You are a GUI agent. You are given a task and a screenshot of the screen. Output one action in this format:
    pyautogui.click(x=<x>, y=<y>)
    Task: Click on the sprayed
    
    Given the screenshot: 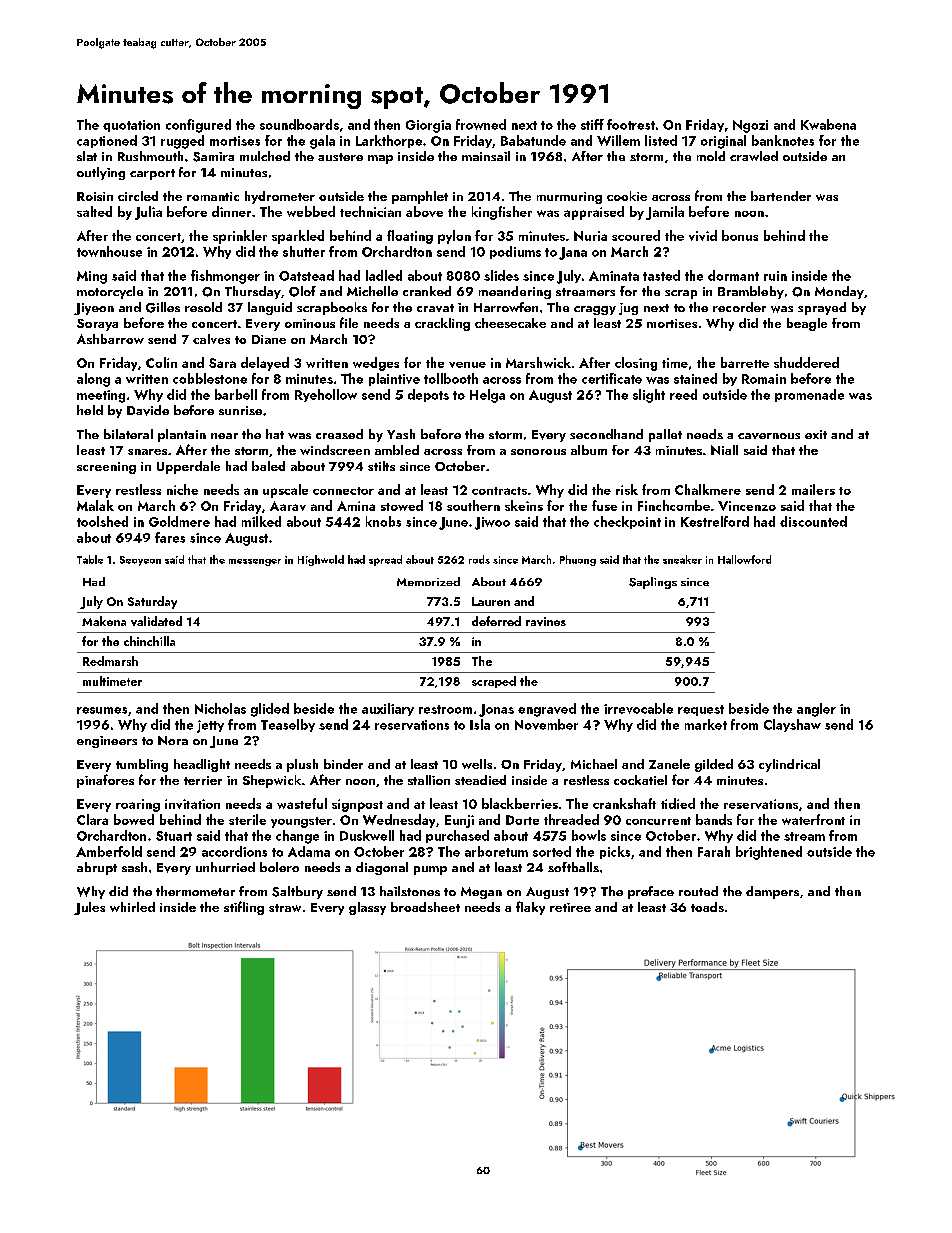 What is the action you would take?
    pyautogui.click(x=822, y=308)
